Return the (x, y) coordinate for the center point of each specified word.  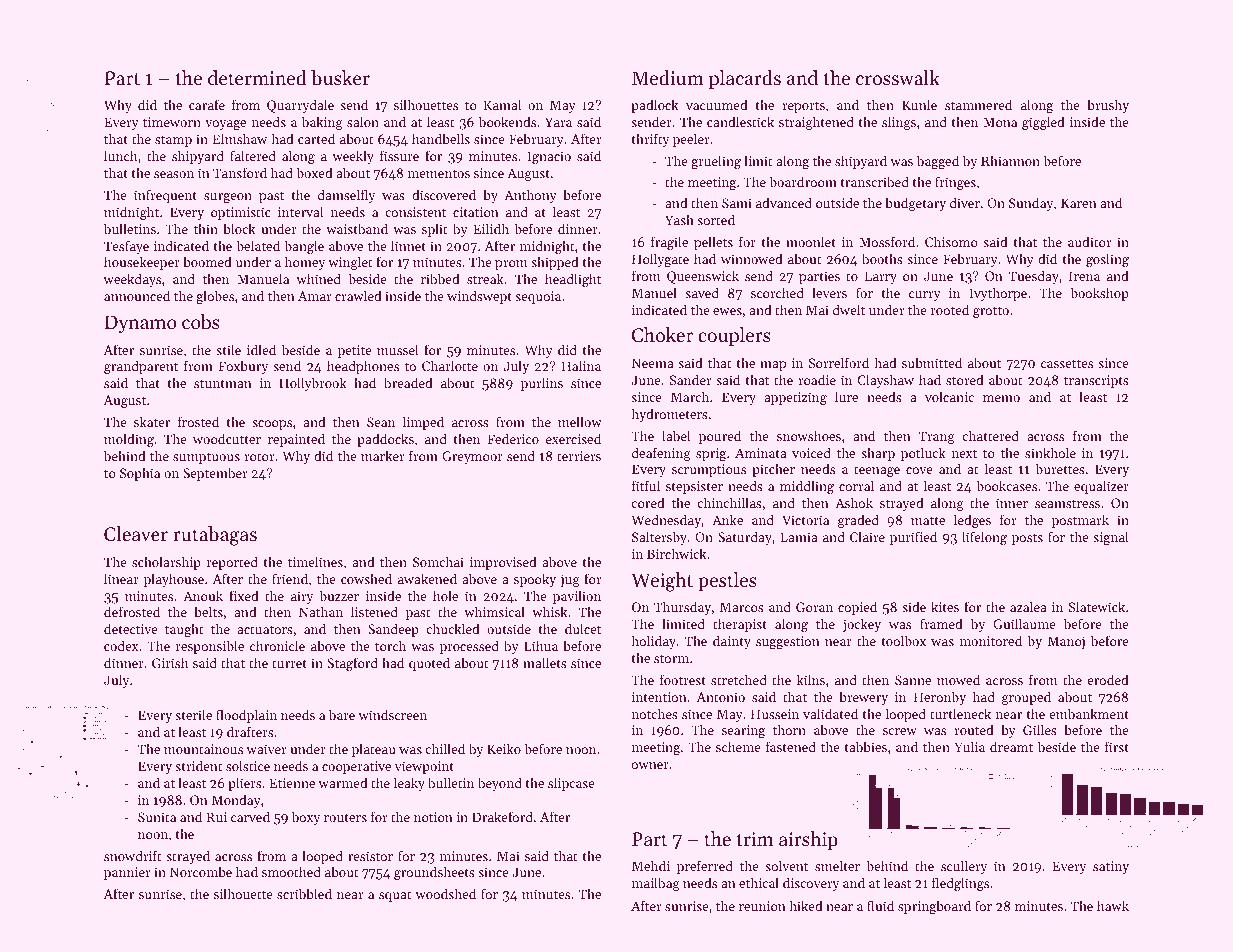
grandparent (141, 367)
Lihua (541, 645)
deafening (661, 454)
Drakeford (502, 816)
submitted (932, 362)
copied (857, 608)
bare (342, 714)
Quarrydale (300, 106)
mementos (439, 173)
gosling (1107, 260)
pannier (127, 873)
